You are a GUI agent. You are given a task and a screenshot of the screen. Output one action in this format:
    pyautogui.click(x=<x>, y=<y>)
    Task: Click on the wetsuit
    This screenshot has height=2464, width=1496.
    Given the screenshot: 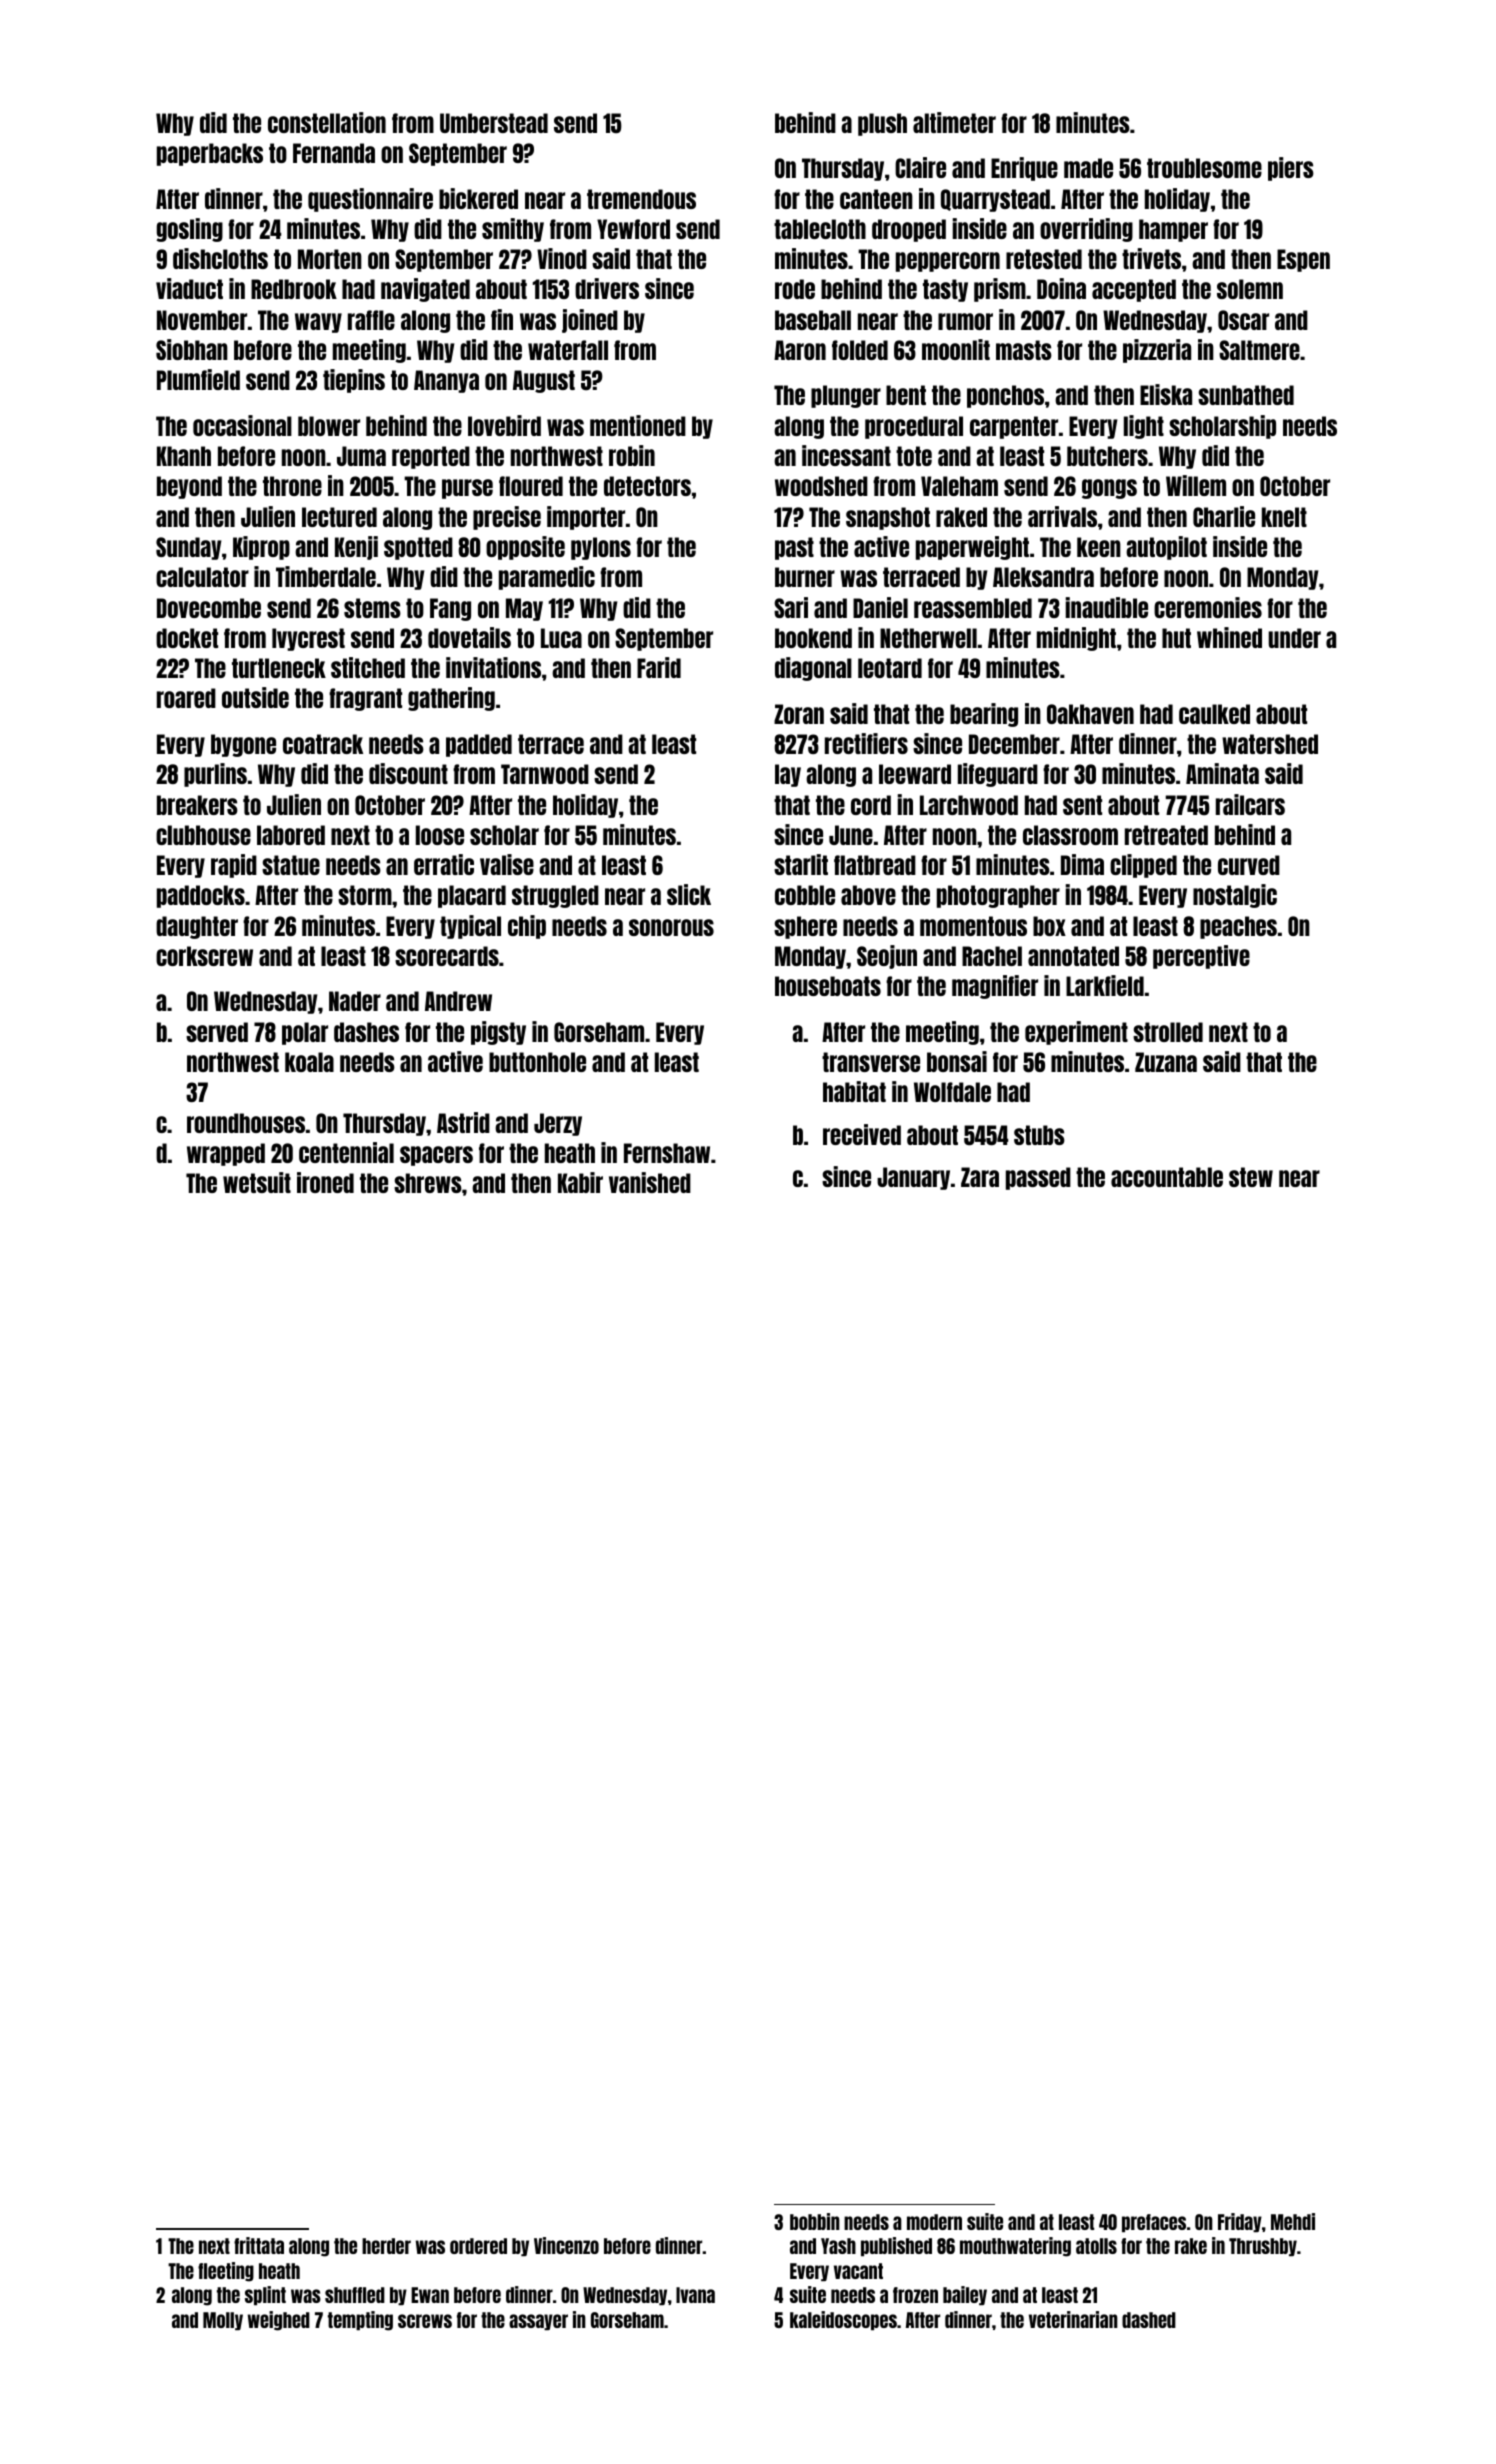 What is the action you would take?
    pyautogui.click(x=257, y=1182)
